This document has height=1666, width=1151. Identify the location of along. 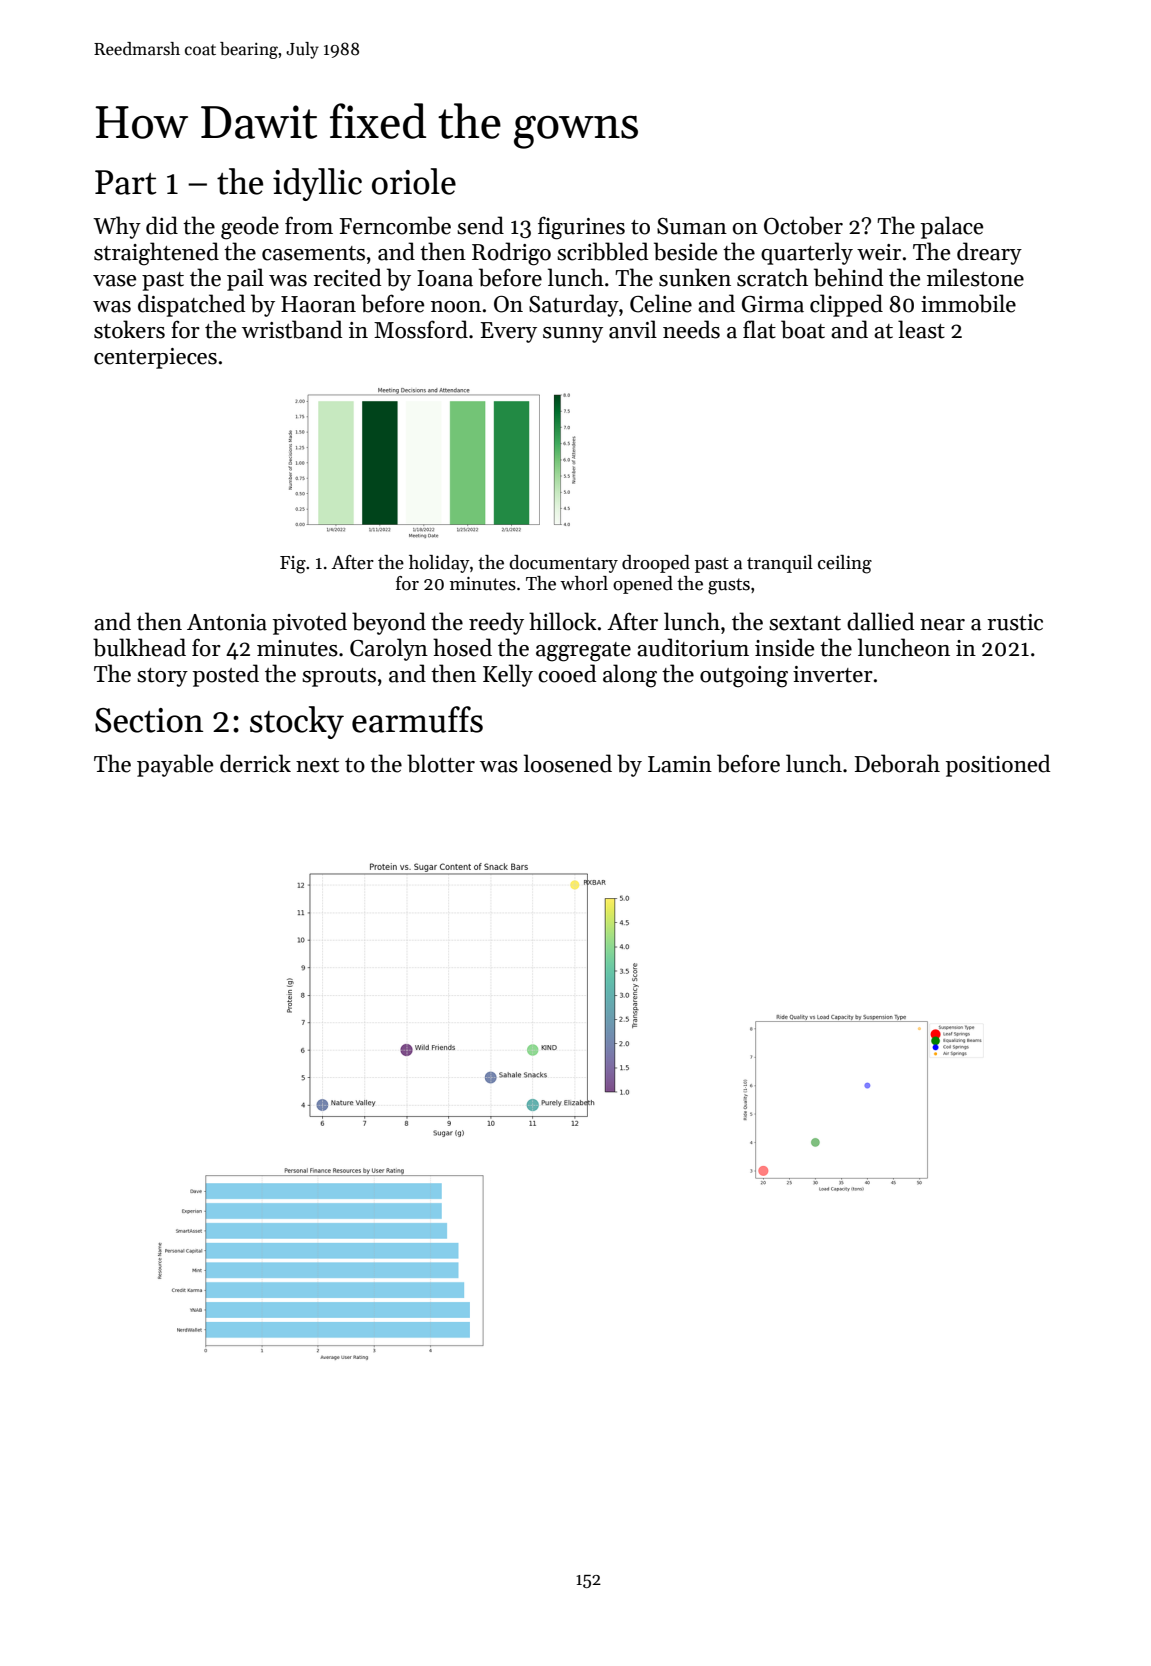
(630, 676).
